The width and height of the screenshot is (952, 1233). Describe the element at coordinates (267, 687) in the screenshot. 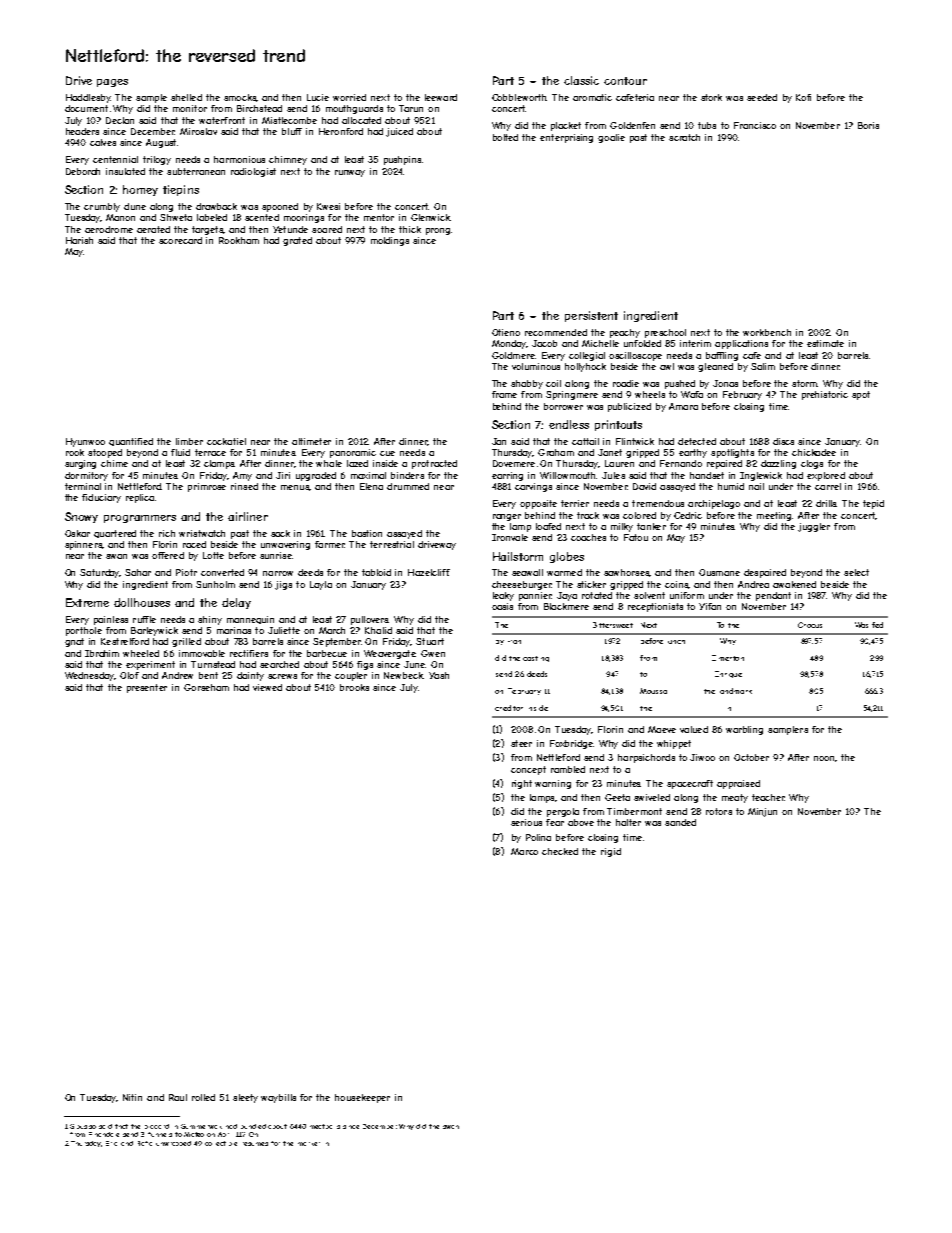

I see `viewed` at that location.
